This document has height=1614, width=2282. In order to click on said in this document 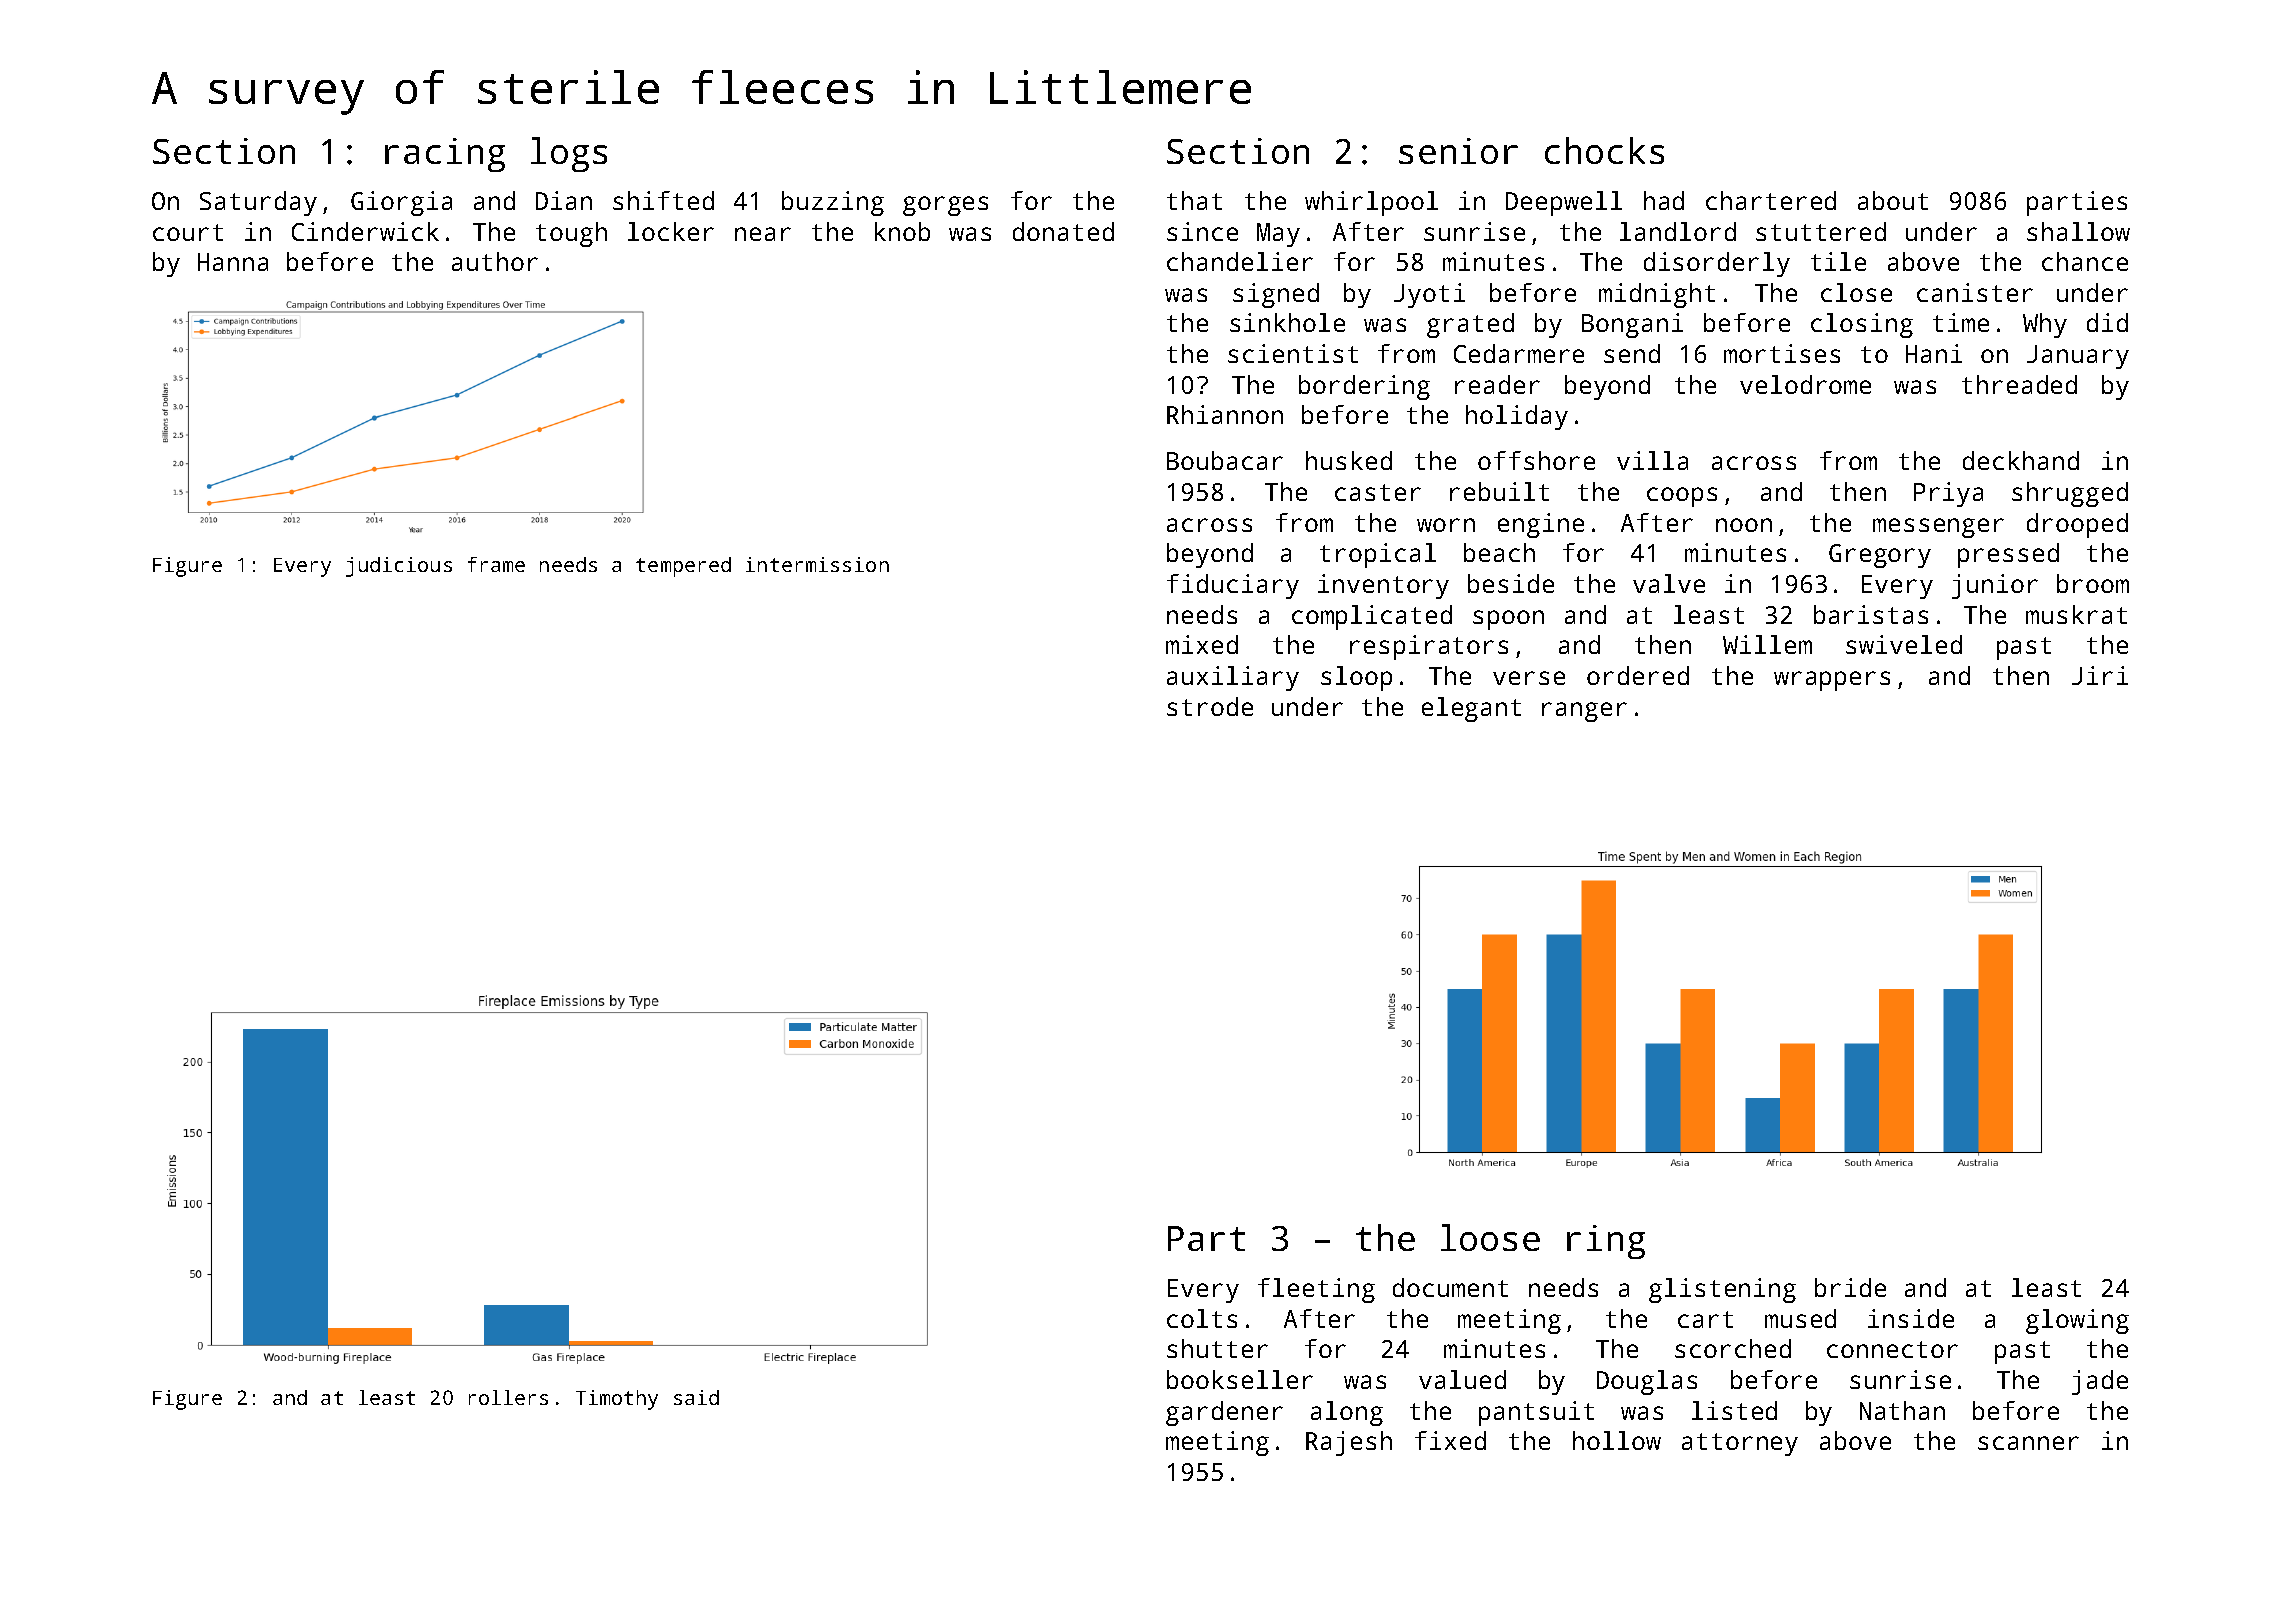, I will do `click(696, 1397)`.
